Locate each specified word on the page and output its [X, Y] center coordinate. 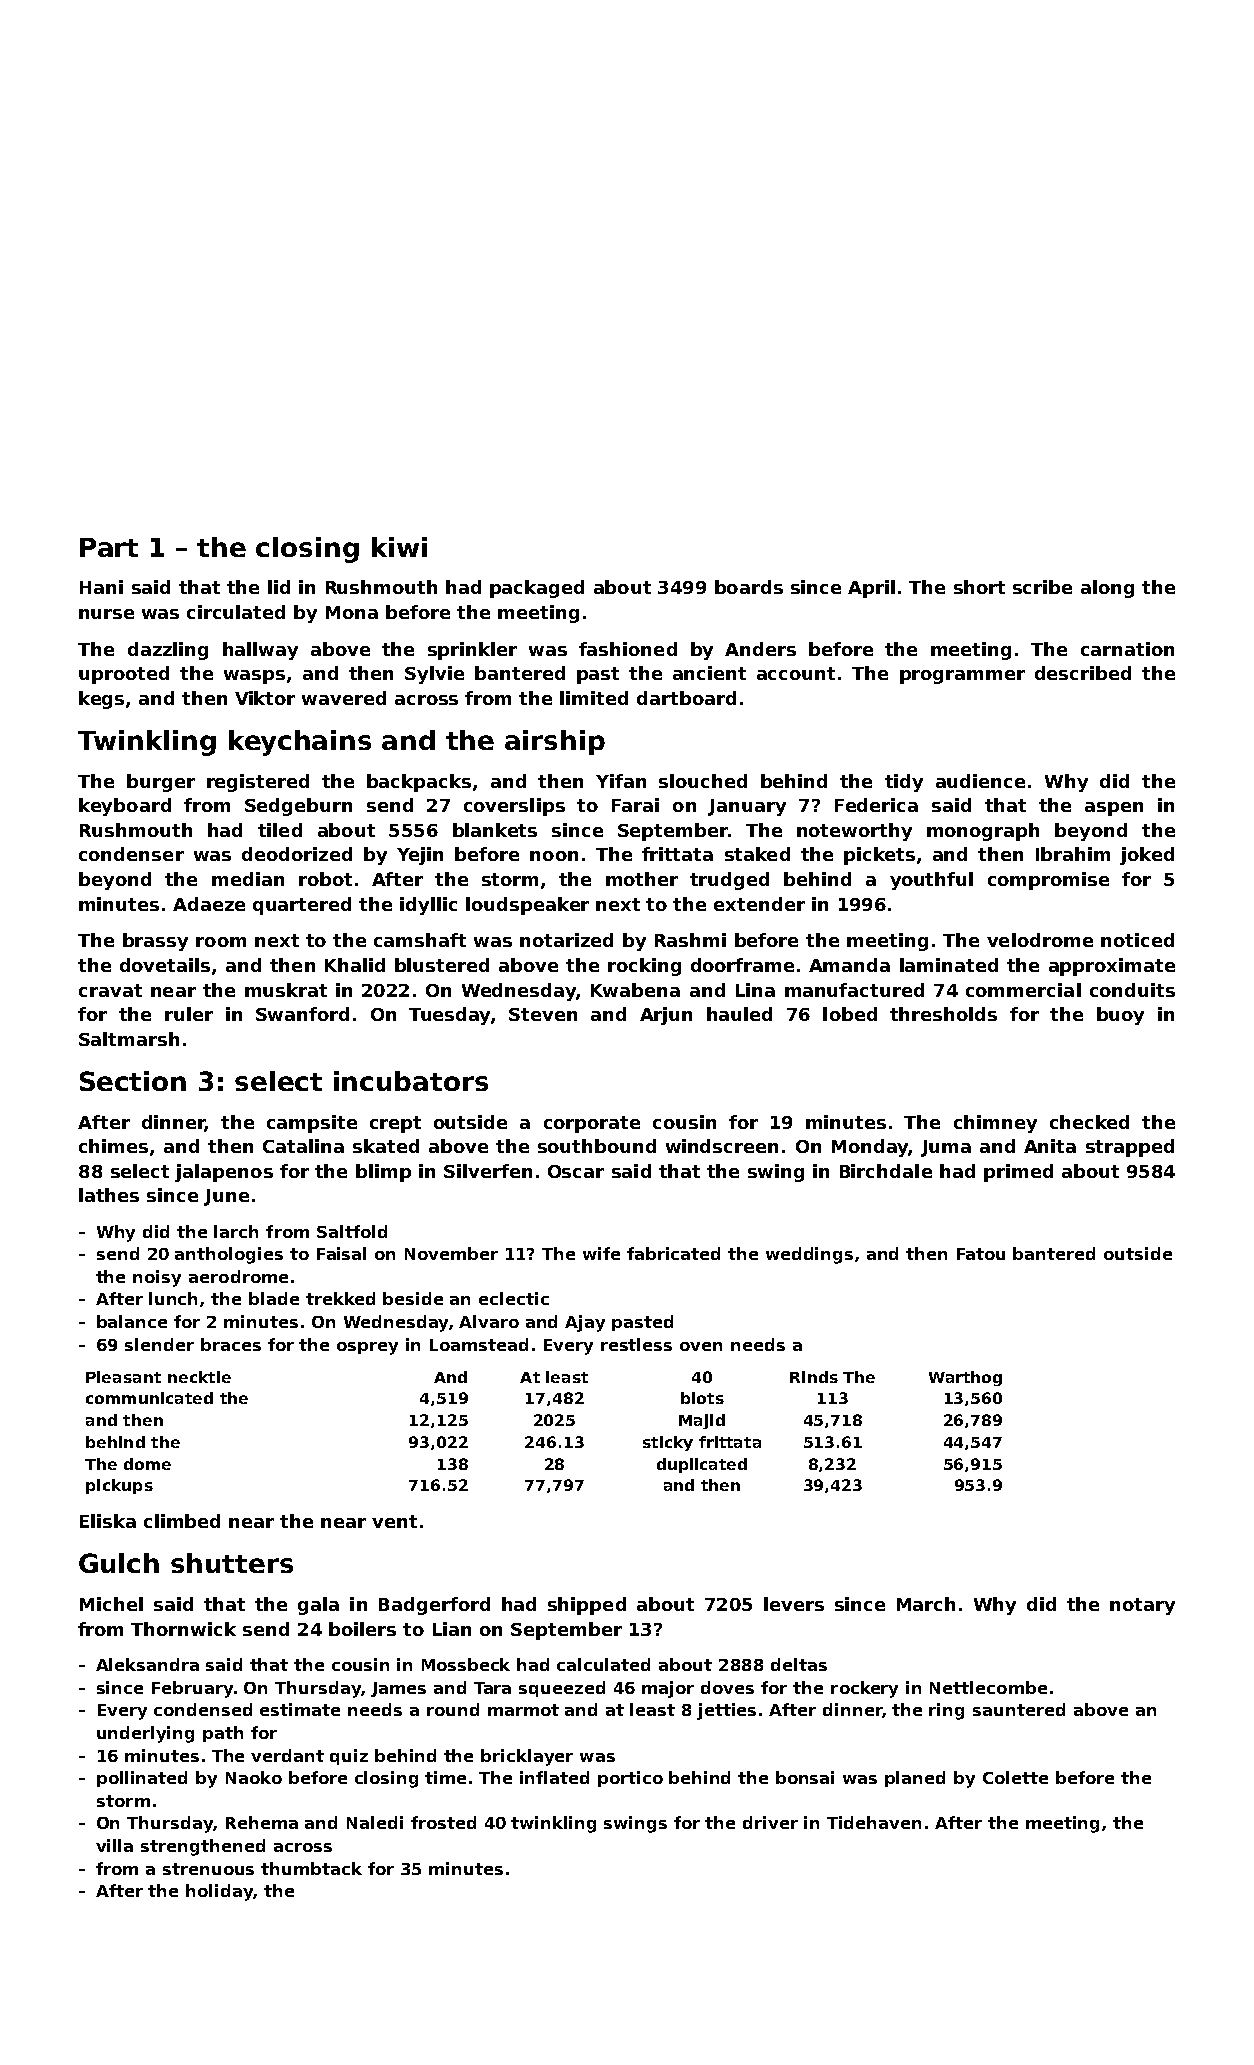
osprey [367, 1348]
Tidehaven [874, 1822]
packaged [537, 589]
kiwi [399, 547]
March [926, 1604]
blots [702, 1398]
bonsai [805, 1777]
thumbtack [311, 1868]
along [1107, 589]
